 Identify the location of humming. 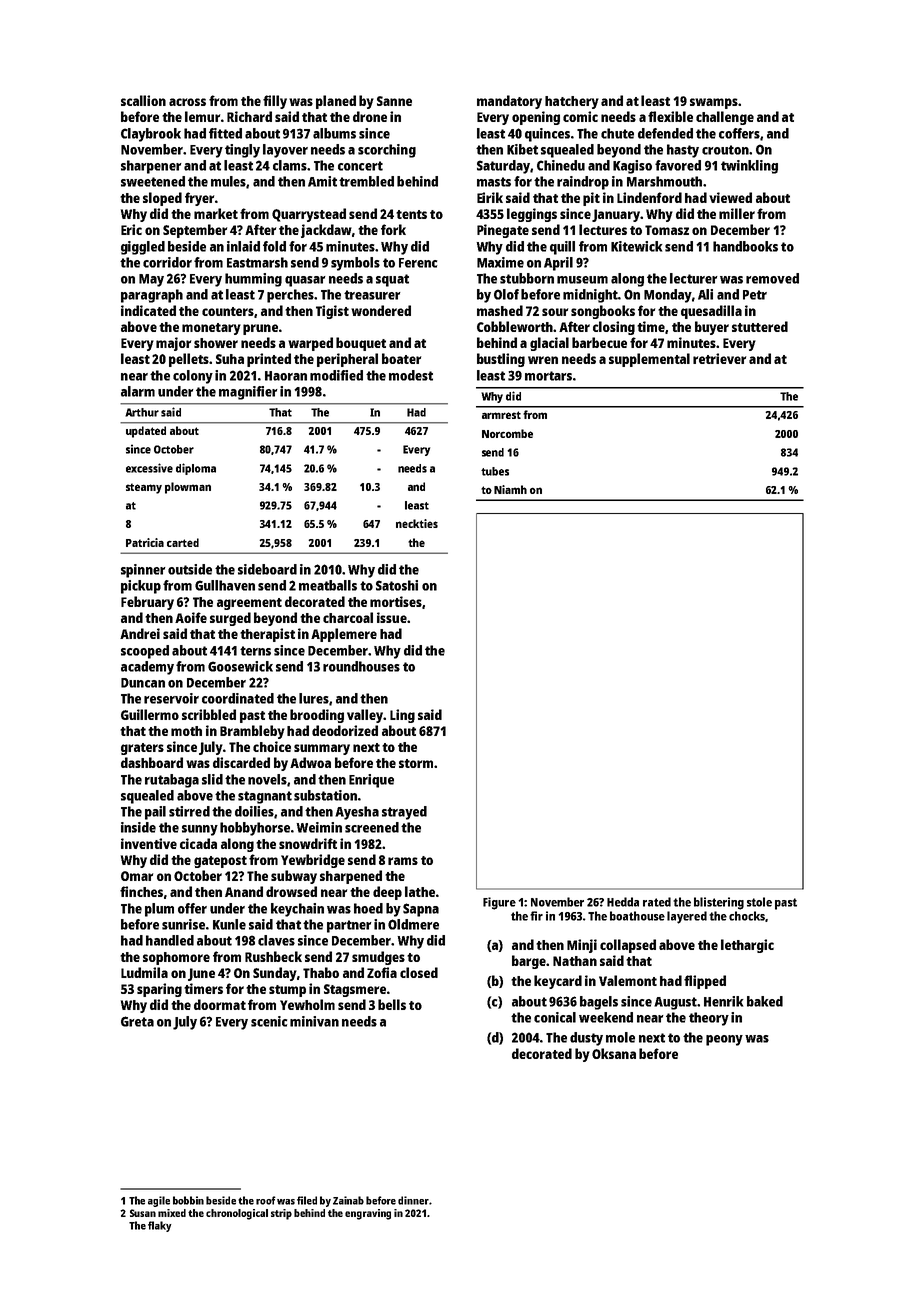
(253, 280).
